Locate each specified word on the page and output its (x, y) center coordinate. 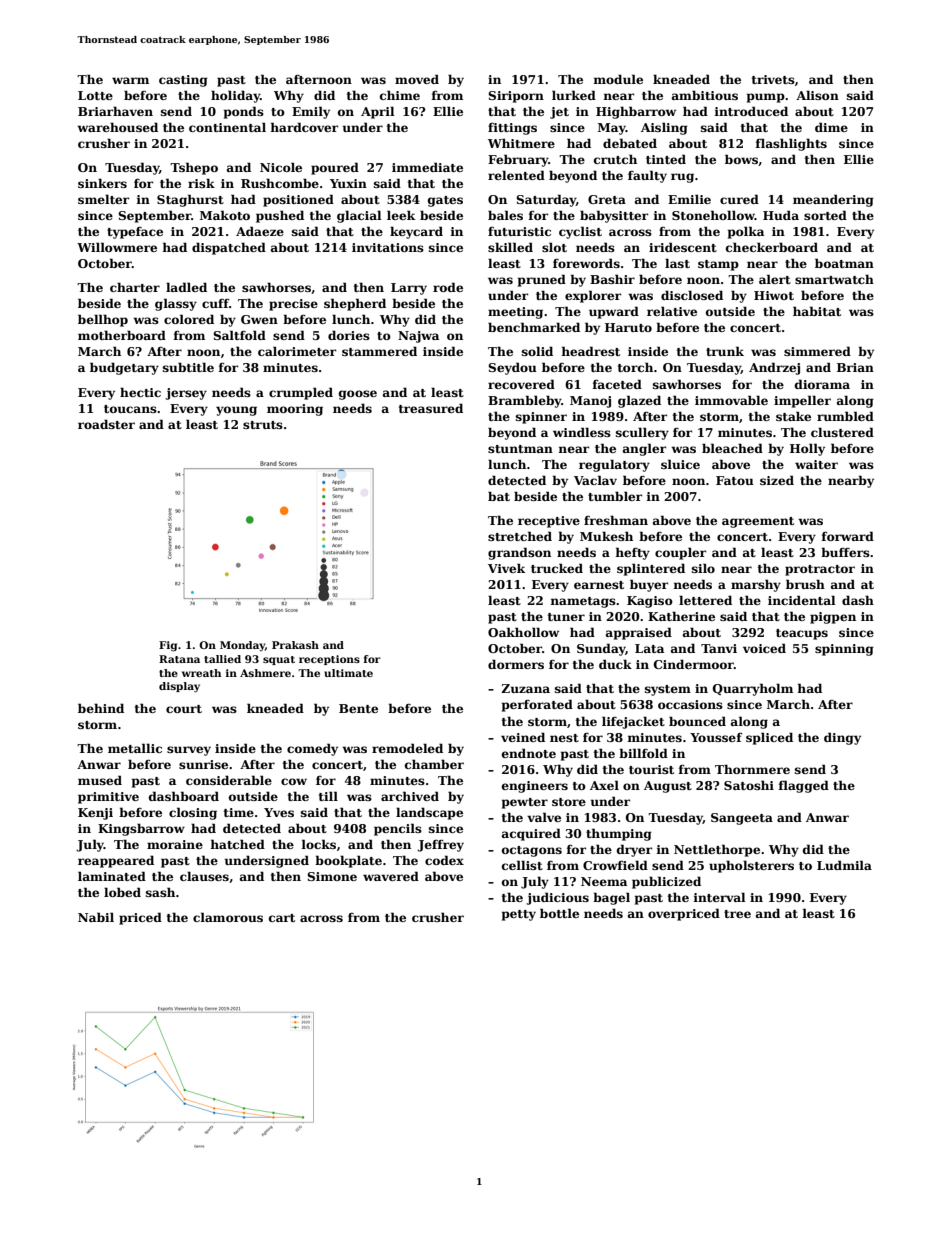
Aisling (664, 128)
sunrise (203, 764)
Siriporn (516, 97)
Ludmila (844, 865)
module (618, 79)
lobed (122, 892)
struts (263, 425)
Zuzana (525, 688)
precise (293, 305)
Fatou (735, 480)
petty (519, 915)
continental (227, 127)
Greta (607, 199)
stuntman (520, 449)
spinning (844, 650)
